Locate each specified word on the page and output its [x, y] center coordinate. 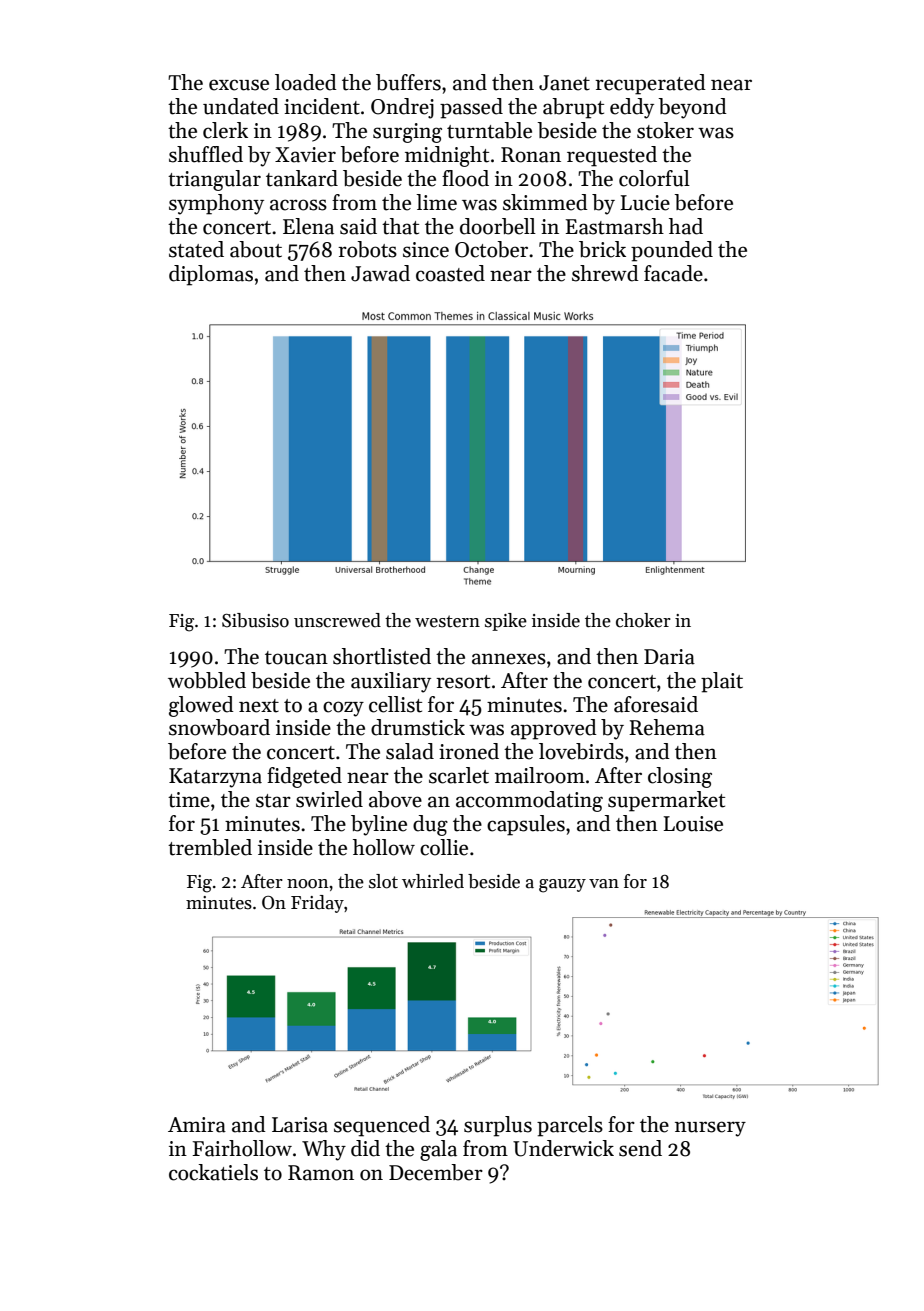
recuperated [650, 84]
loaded [306, 82]
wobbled [207, 680]
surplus [498, 1126]
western [447, 621]
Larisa [300, 1125]
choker [643, 620]
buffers [408, 82]
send [640, 1148]
